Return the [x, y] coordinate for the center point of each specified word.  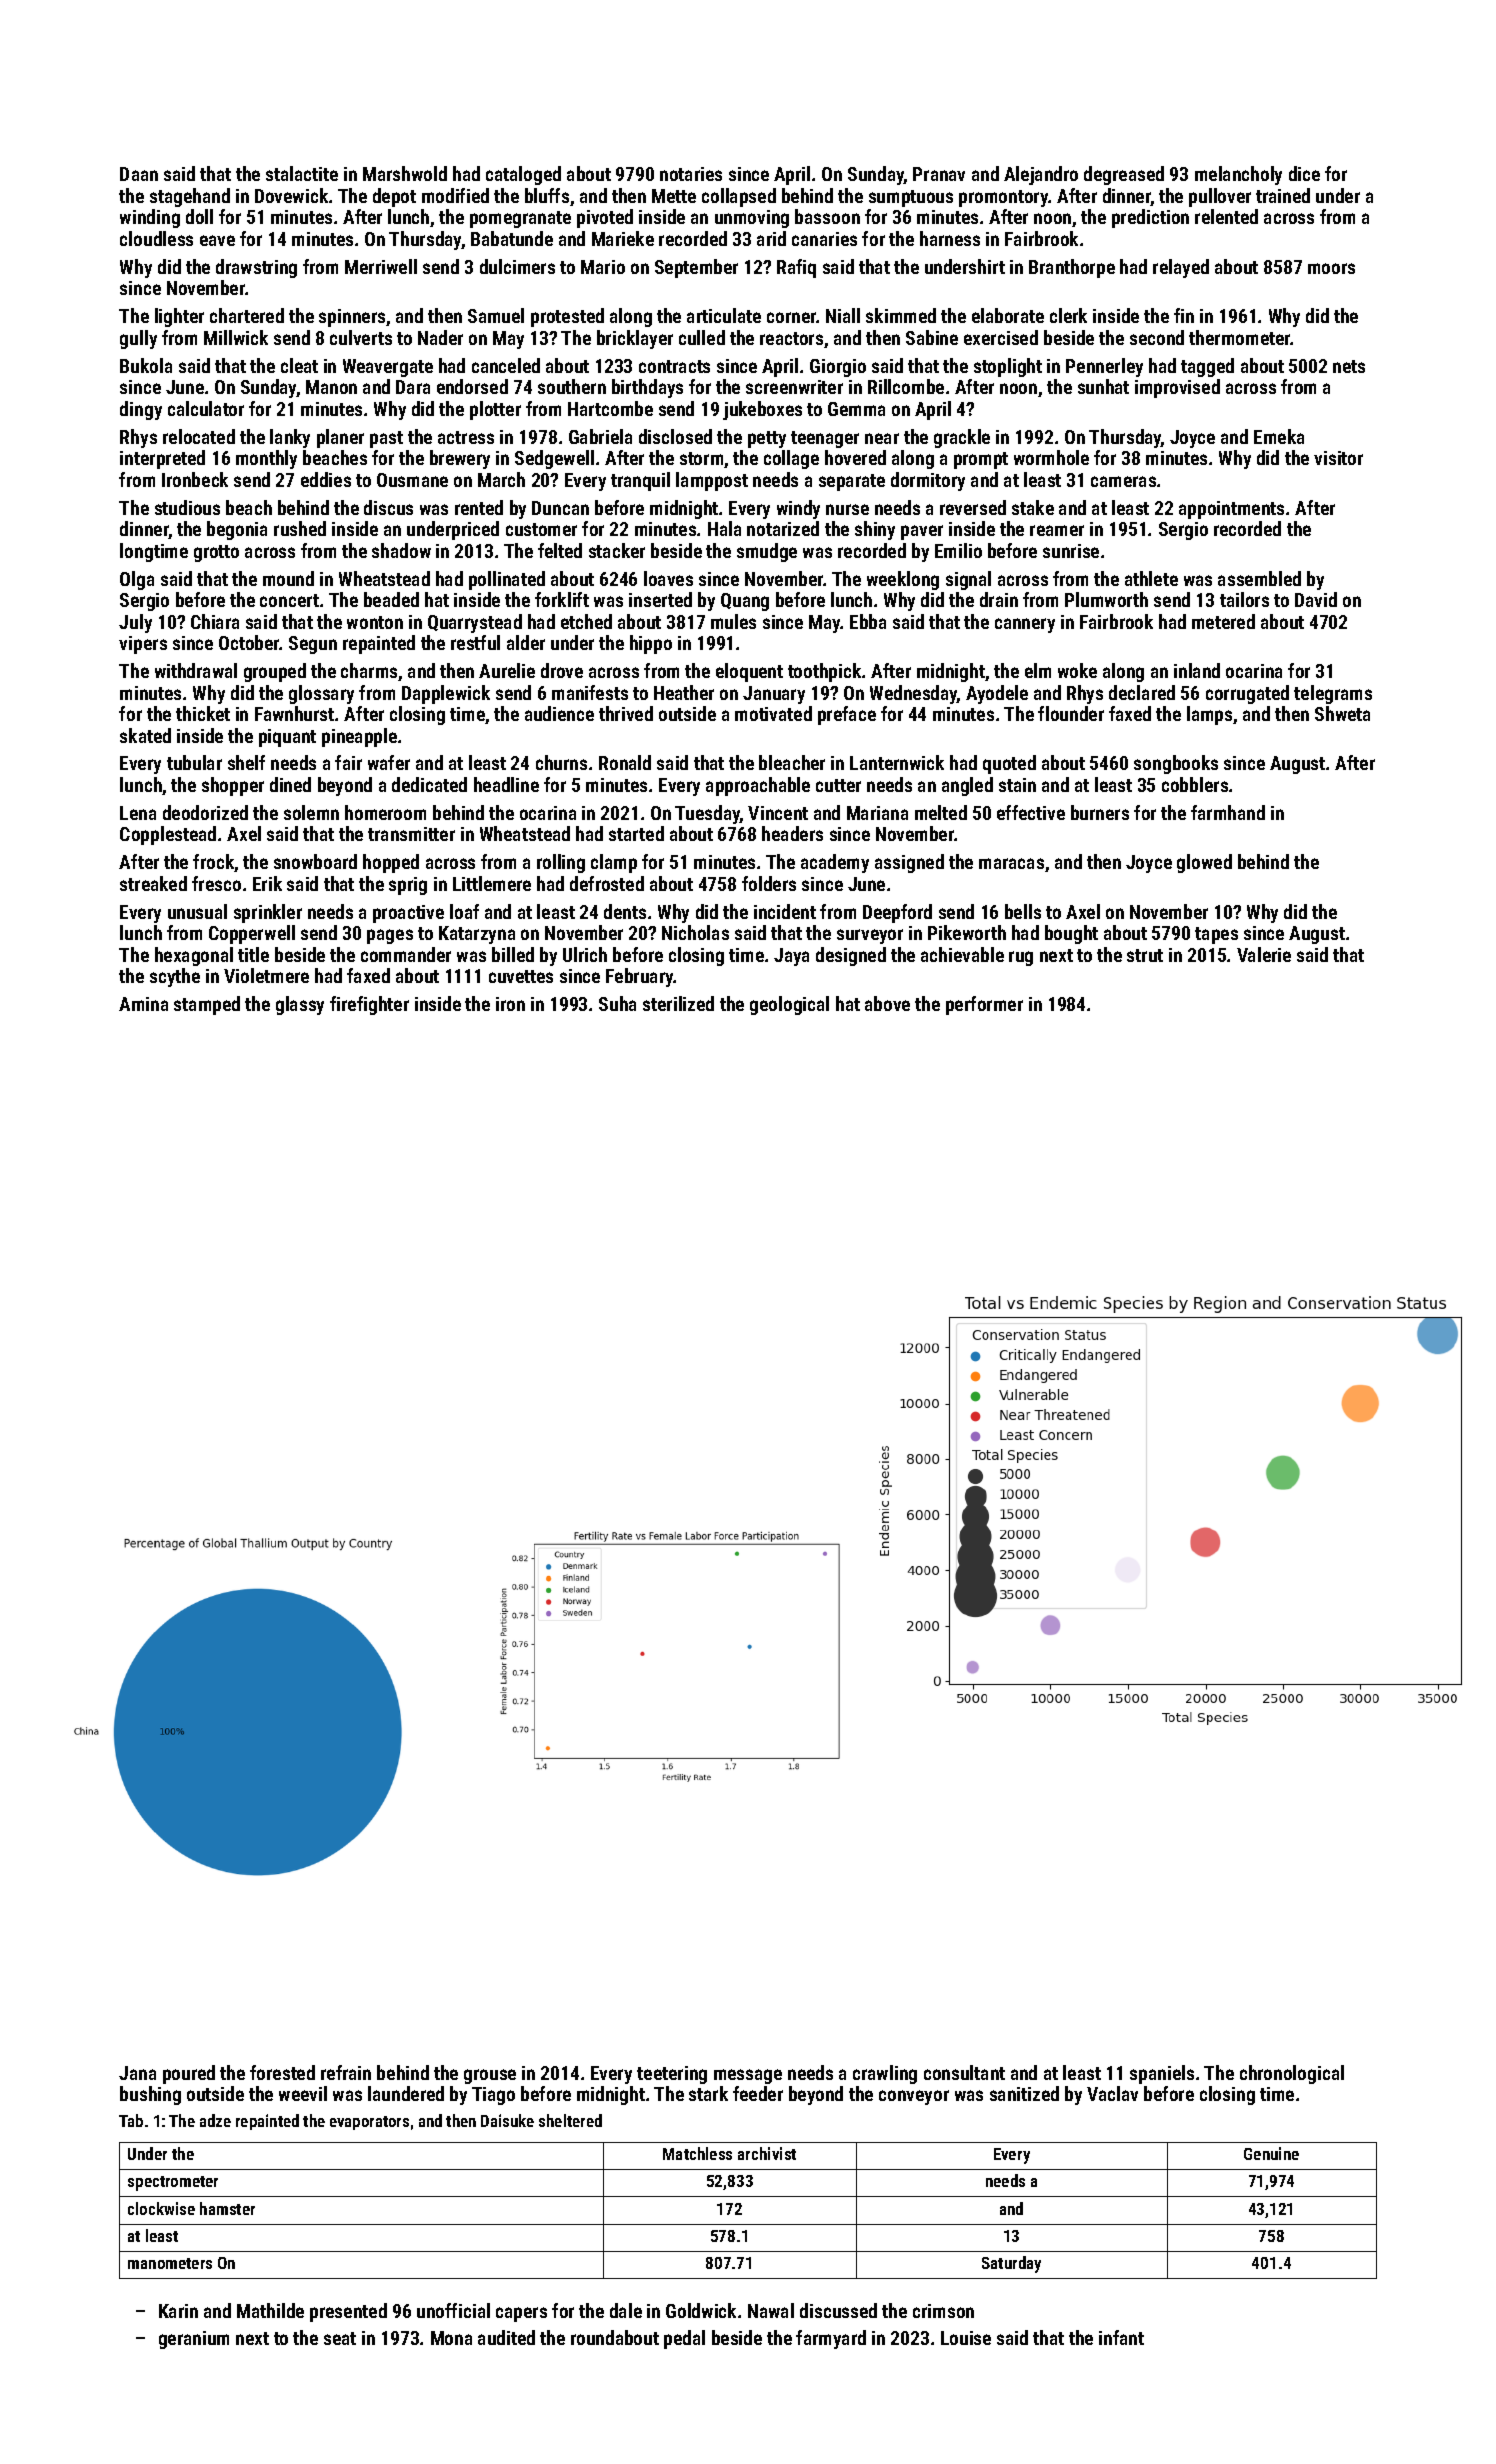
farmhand [1228, 812]
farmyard [831, 2339]
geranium [194, 2340]
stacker [617, 550]
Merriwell [381, 266]
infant [1121, 2337]
